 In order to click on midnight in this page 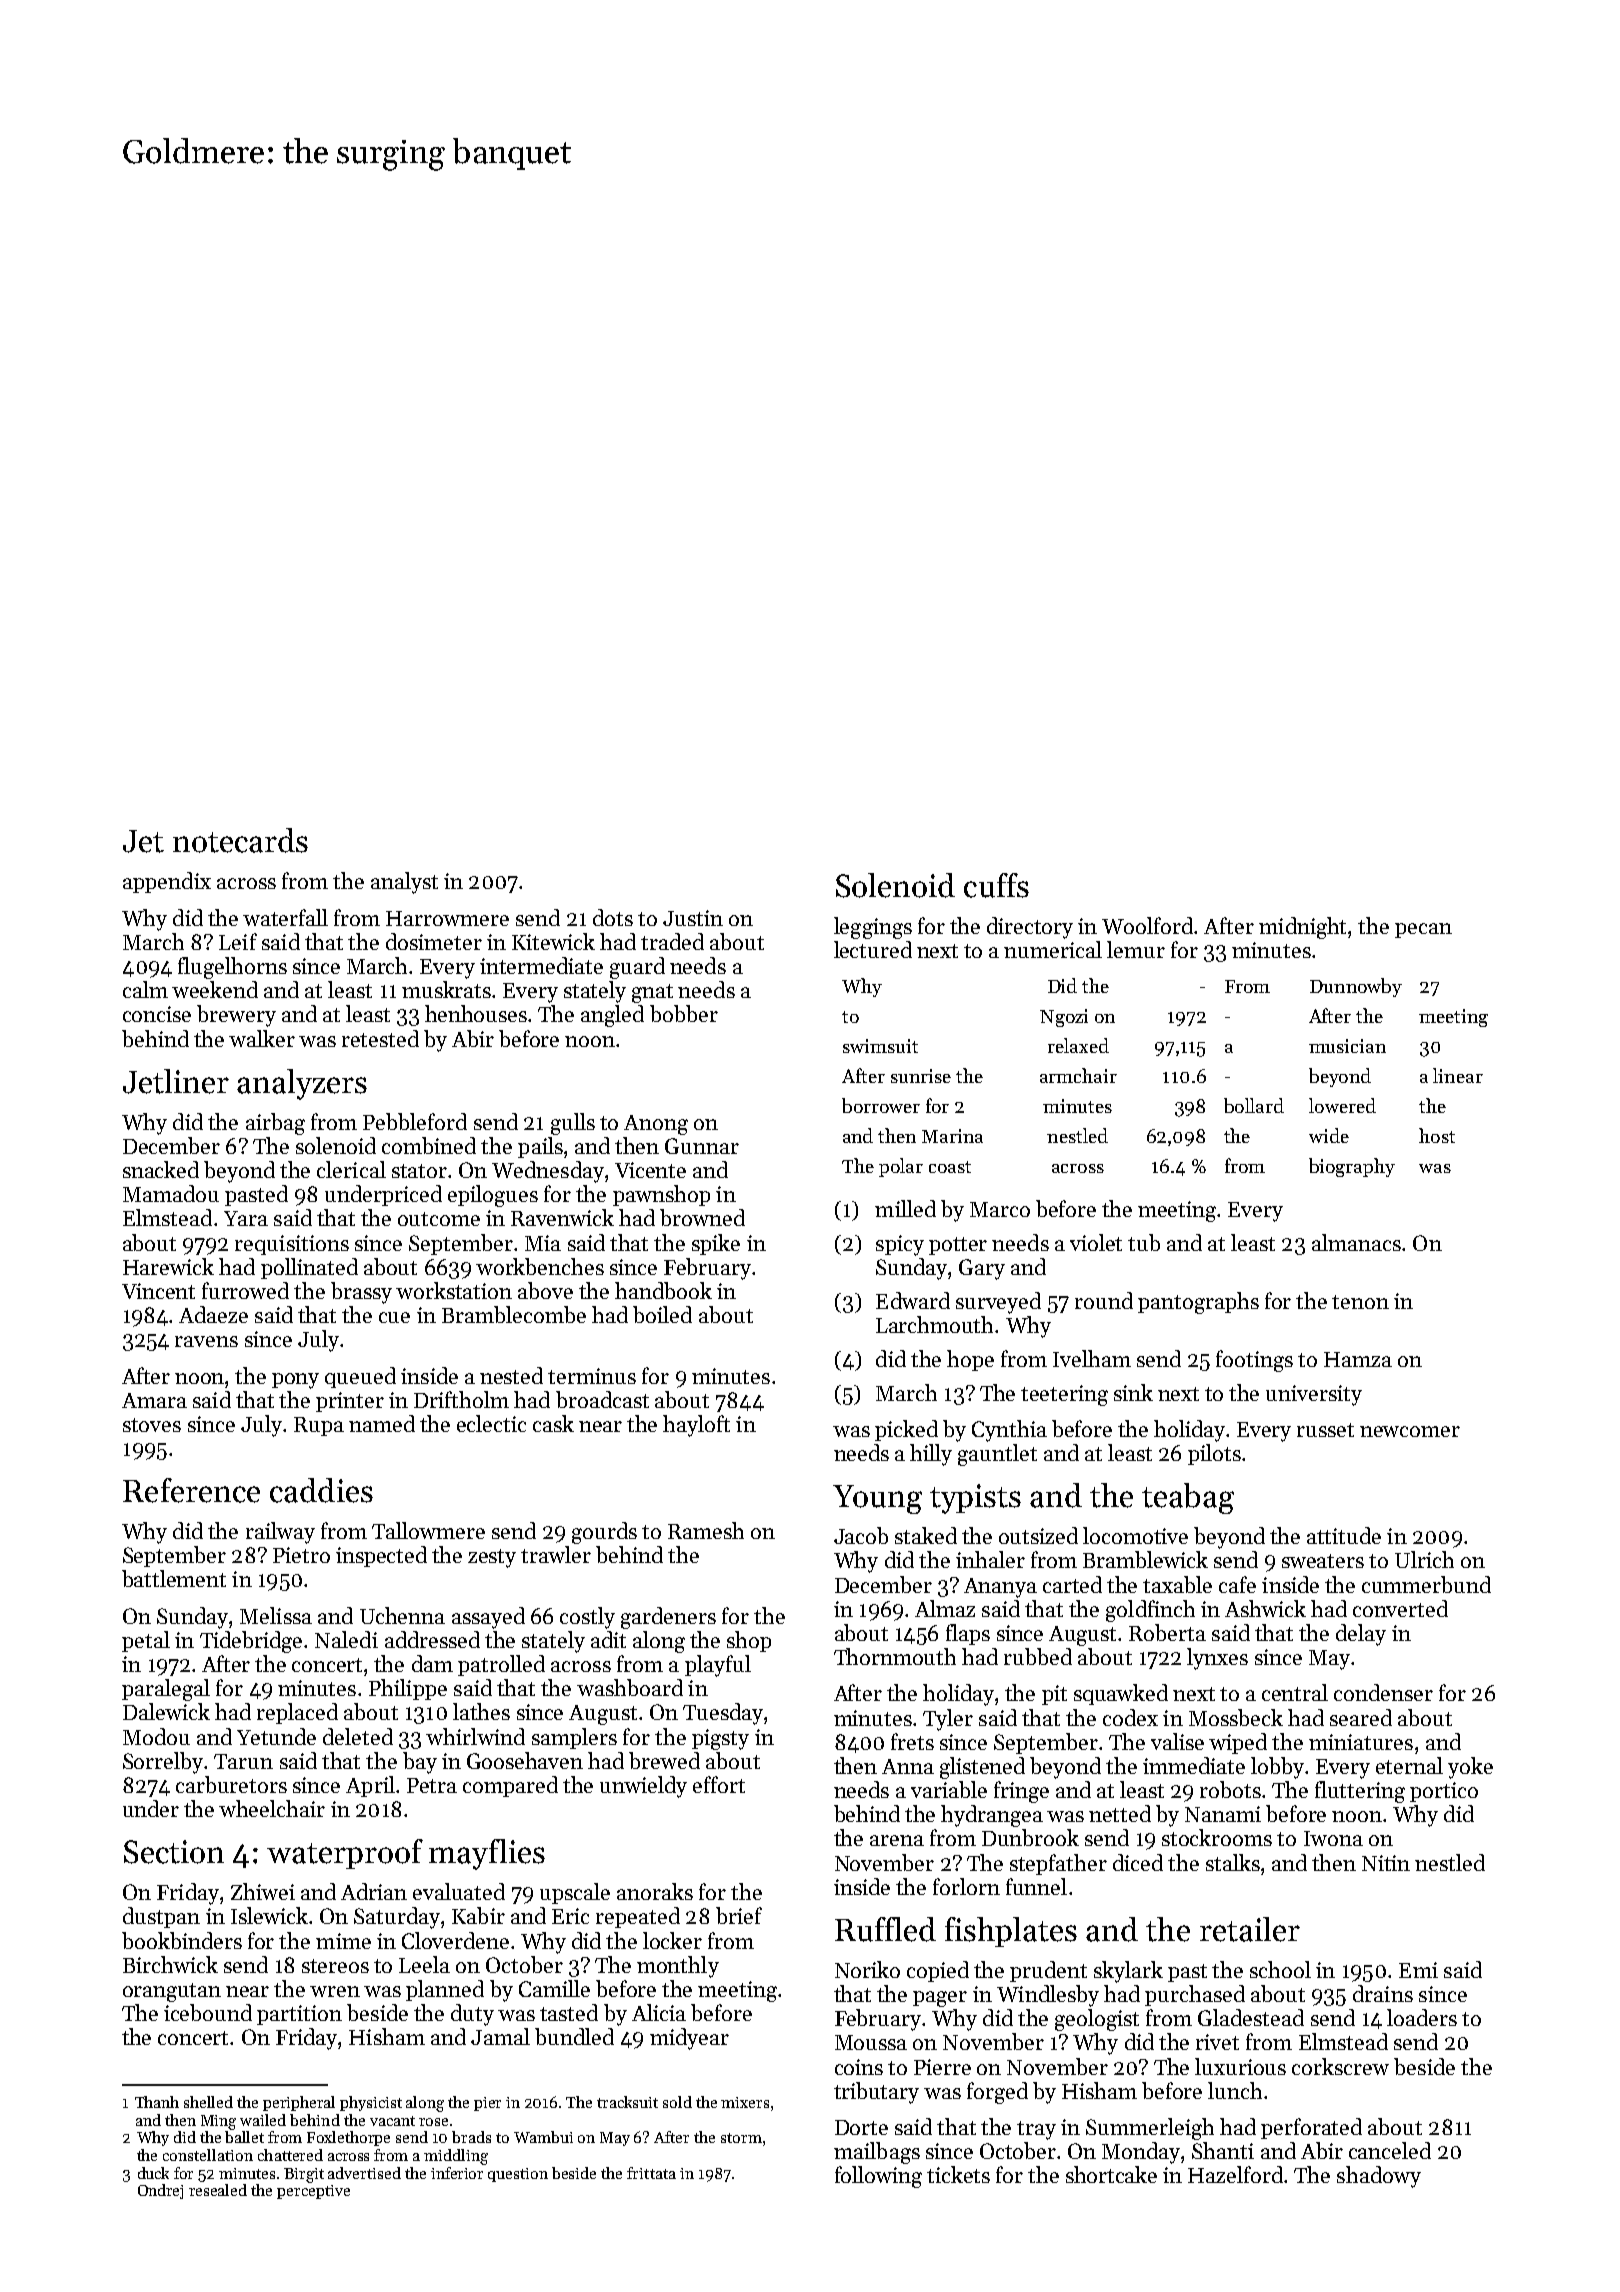, I will do `click(1302, 928)`.
